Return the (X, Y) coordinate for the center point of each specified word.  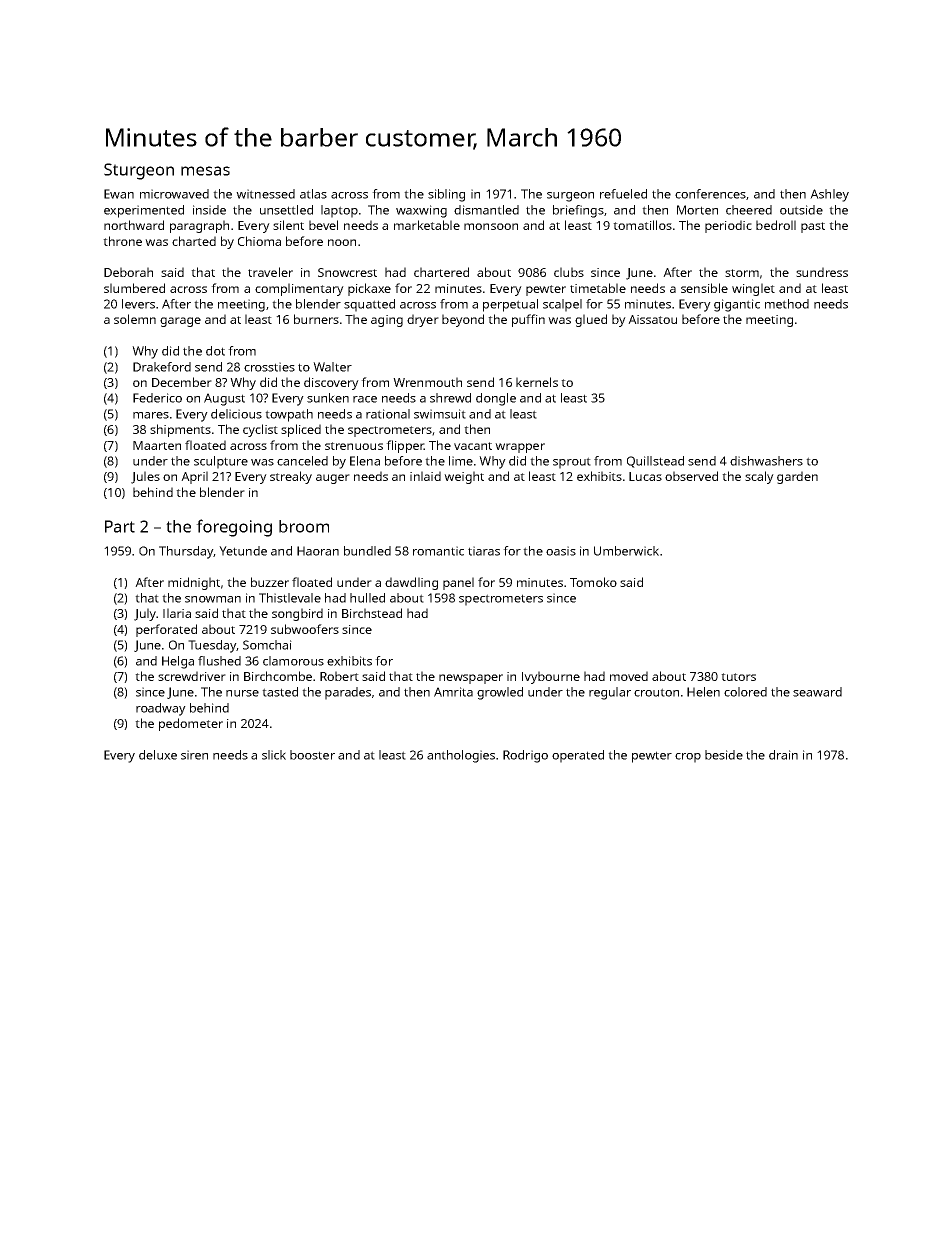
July (145, 614)
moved (629, 676)
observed (691, 476)
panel (458, 583)
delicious (236, 414)
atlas (313, 194)
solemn (135, 319)
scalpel (562, 305)
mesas (205, 171)
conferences (710, 194)
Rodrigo (525, 756)
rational (388, 414)
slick (274, 755)
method (787, 304)
